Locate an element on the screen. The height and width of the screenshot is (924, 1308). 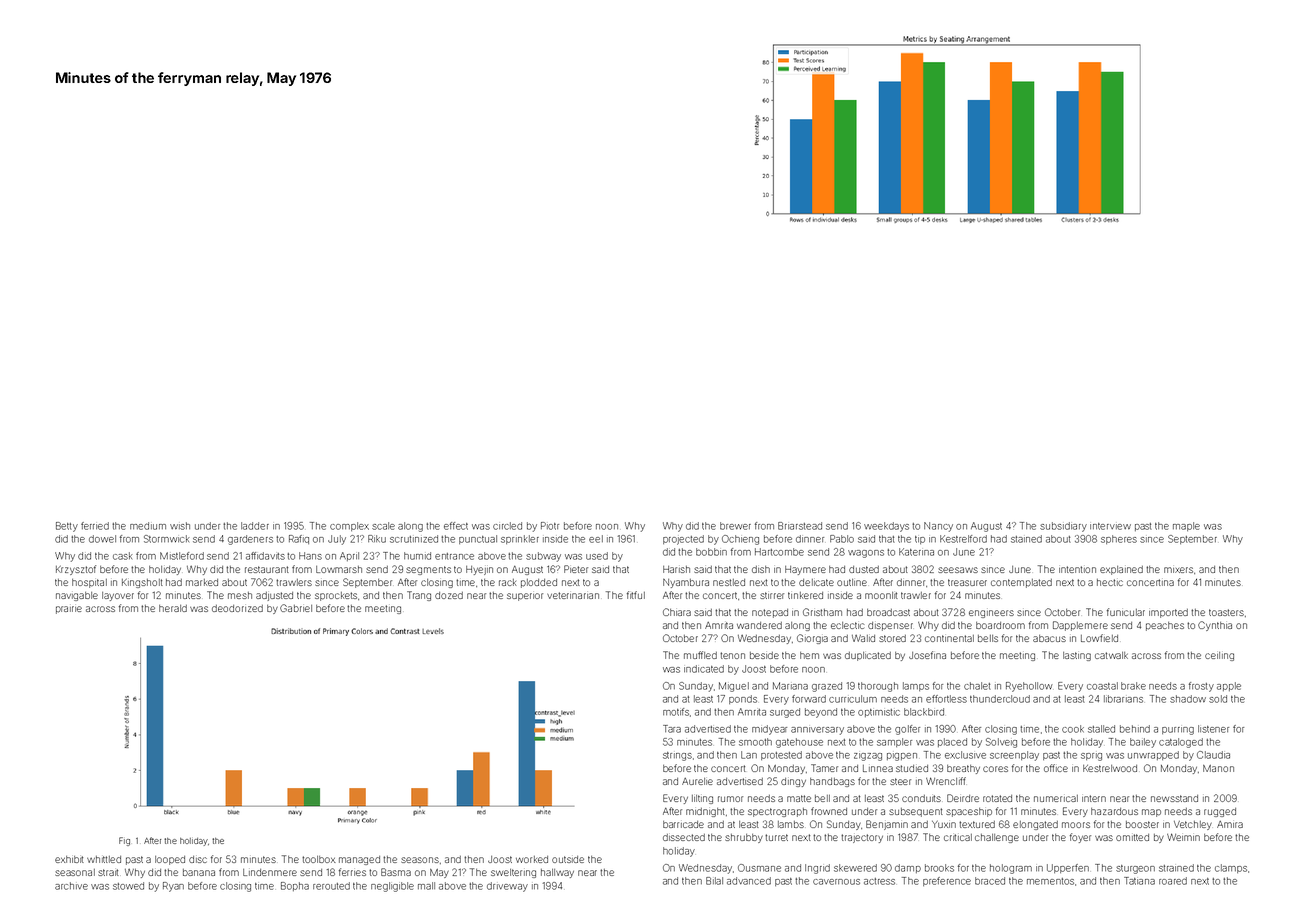
Josefina is located at coordinates (927, 655).
